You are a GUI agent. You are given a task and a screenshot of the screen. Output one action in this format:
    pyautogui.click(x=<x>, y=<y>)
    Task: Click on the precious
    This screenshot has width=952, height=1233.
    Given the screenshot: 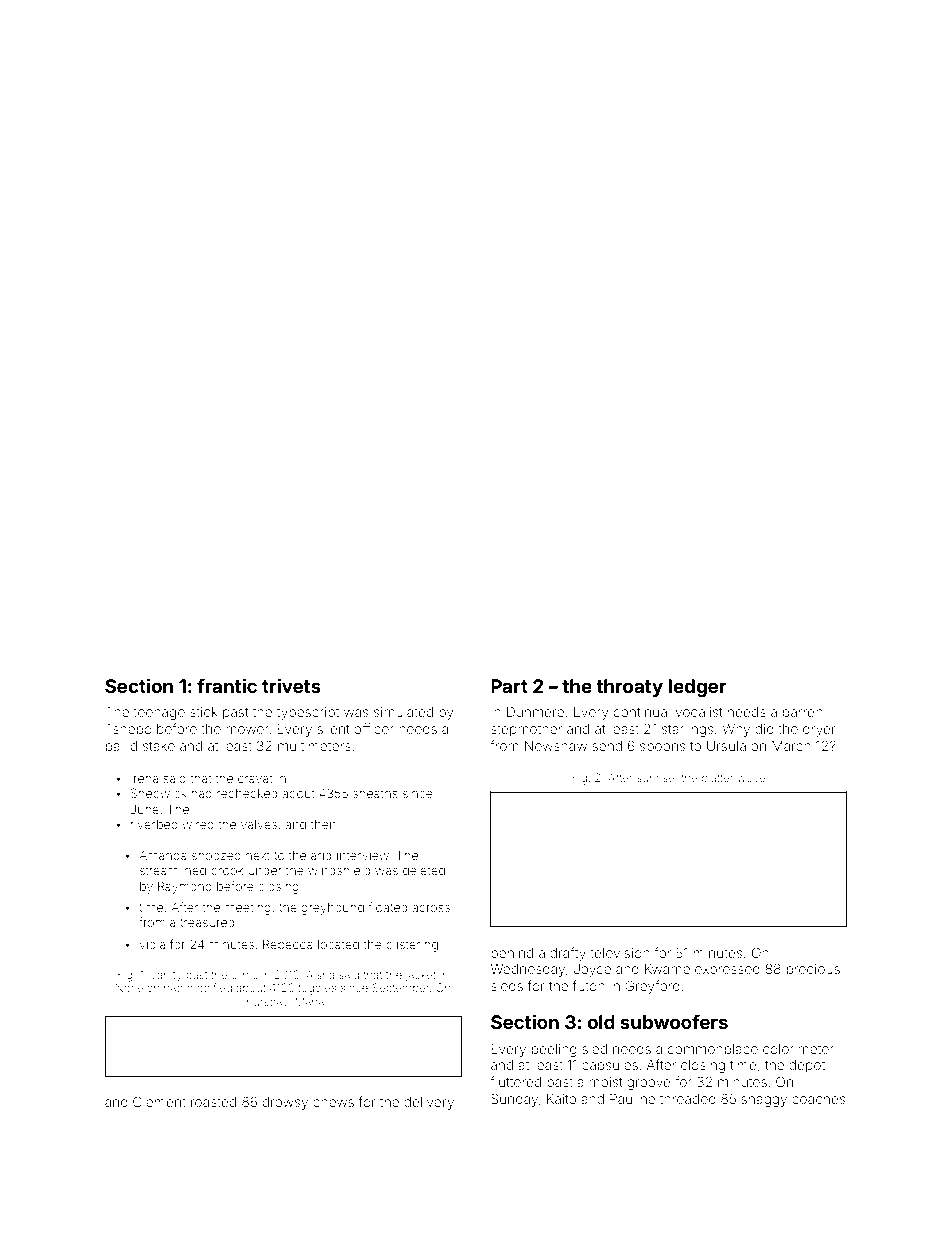 What is the action you would take?
    pyautogui.click(x=813, y=970)
